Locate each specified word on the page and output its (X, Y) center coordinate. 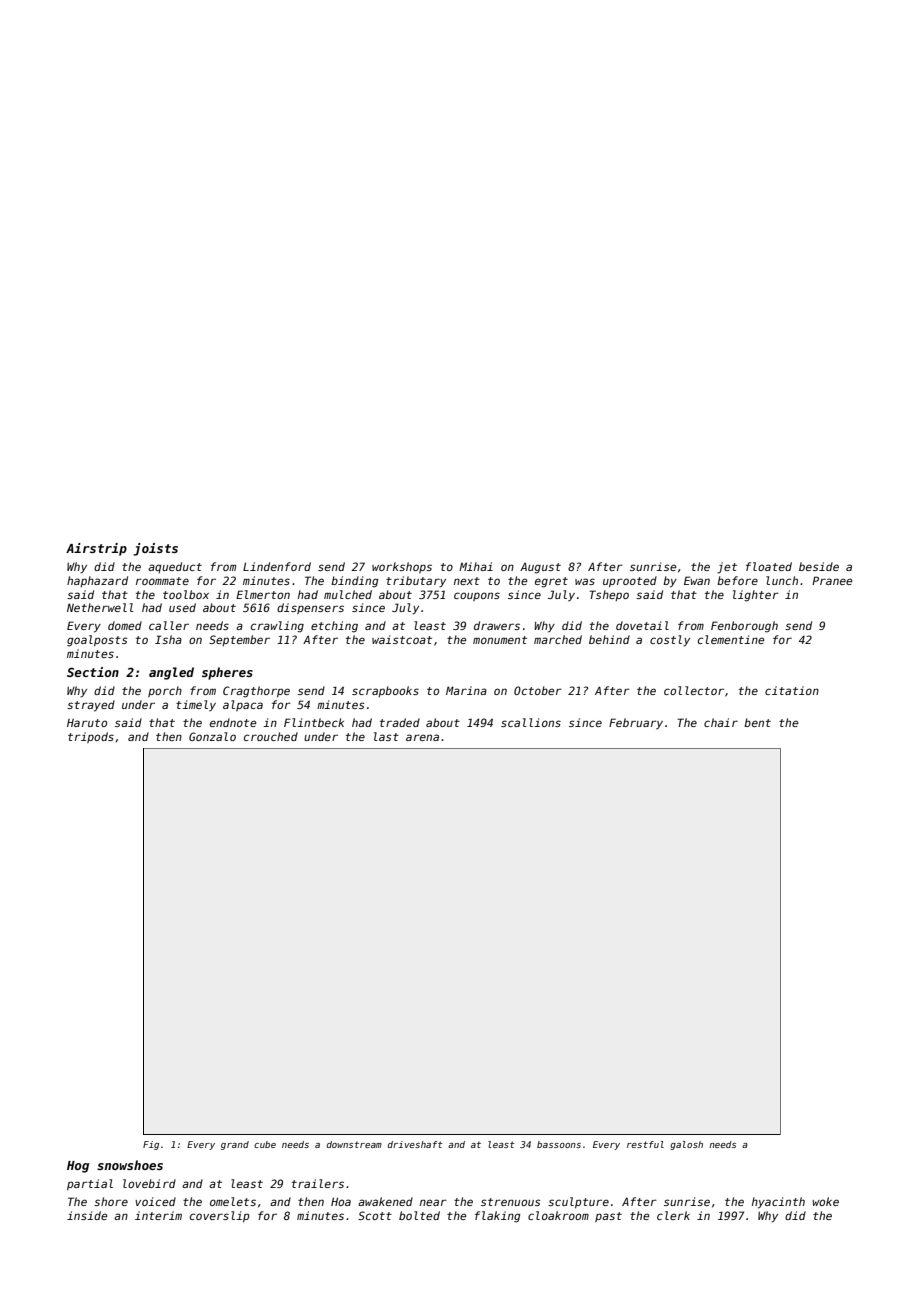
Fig (151, 1145)
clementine (731, 639)
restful (645, 1144)
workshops (402, 567)
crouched (271, 736)
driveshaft (415, 1144)
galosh (686, 1145)
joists (156, 549)
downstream (354, 1144)
